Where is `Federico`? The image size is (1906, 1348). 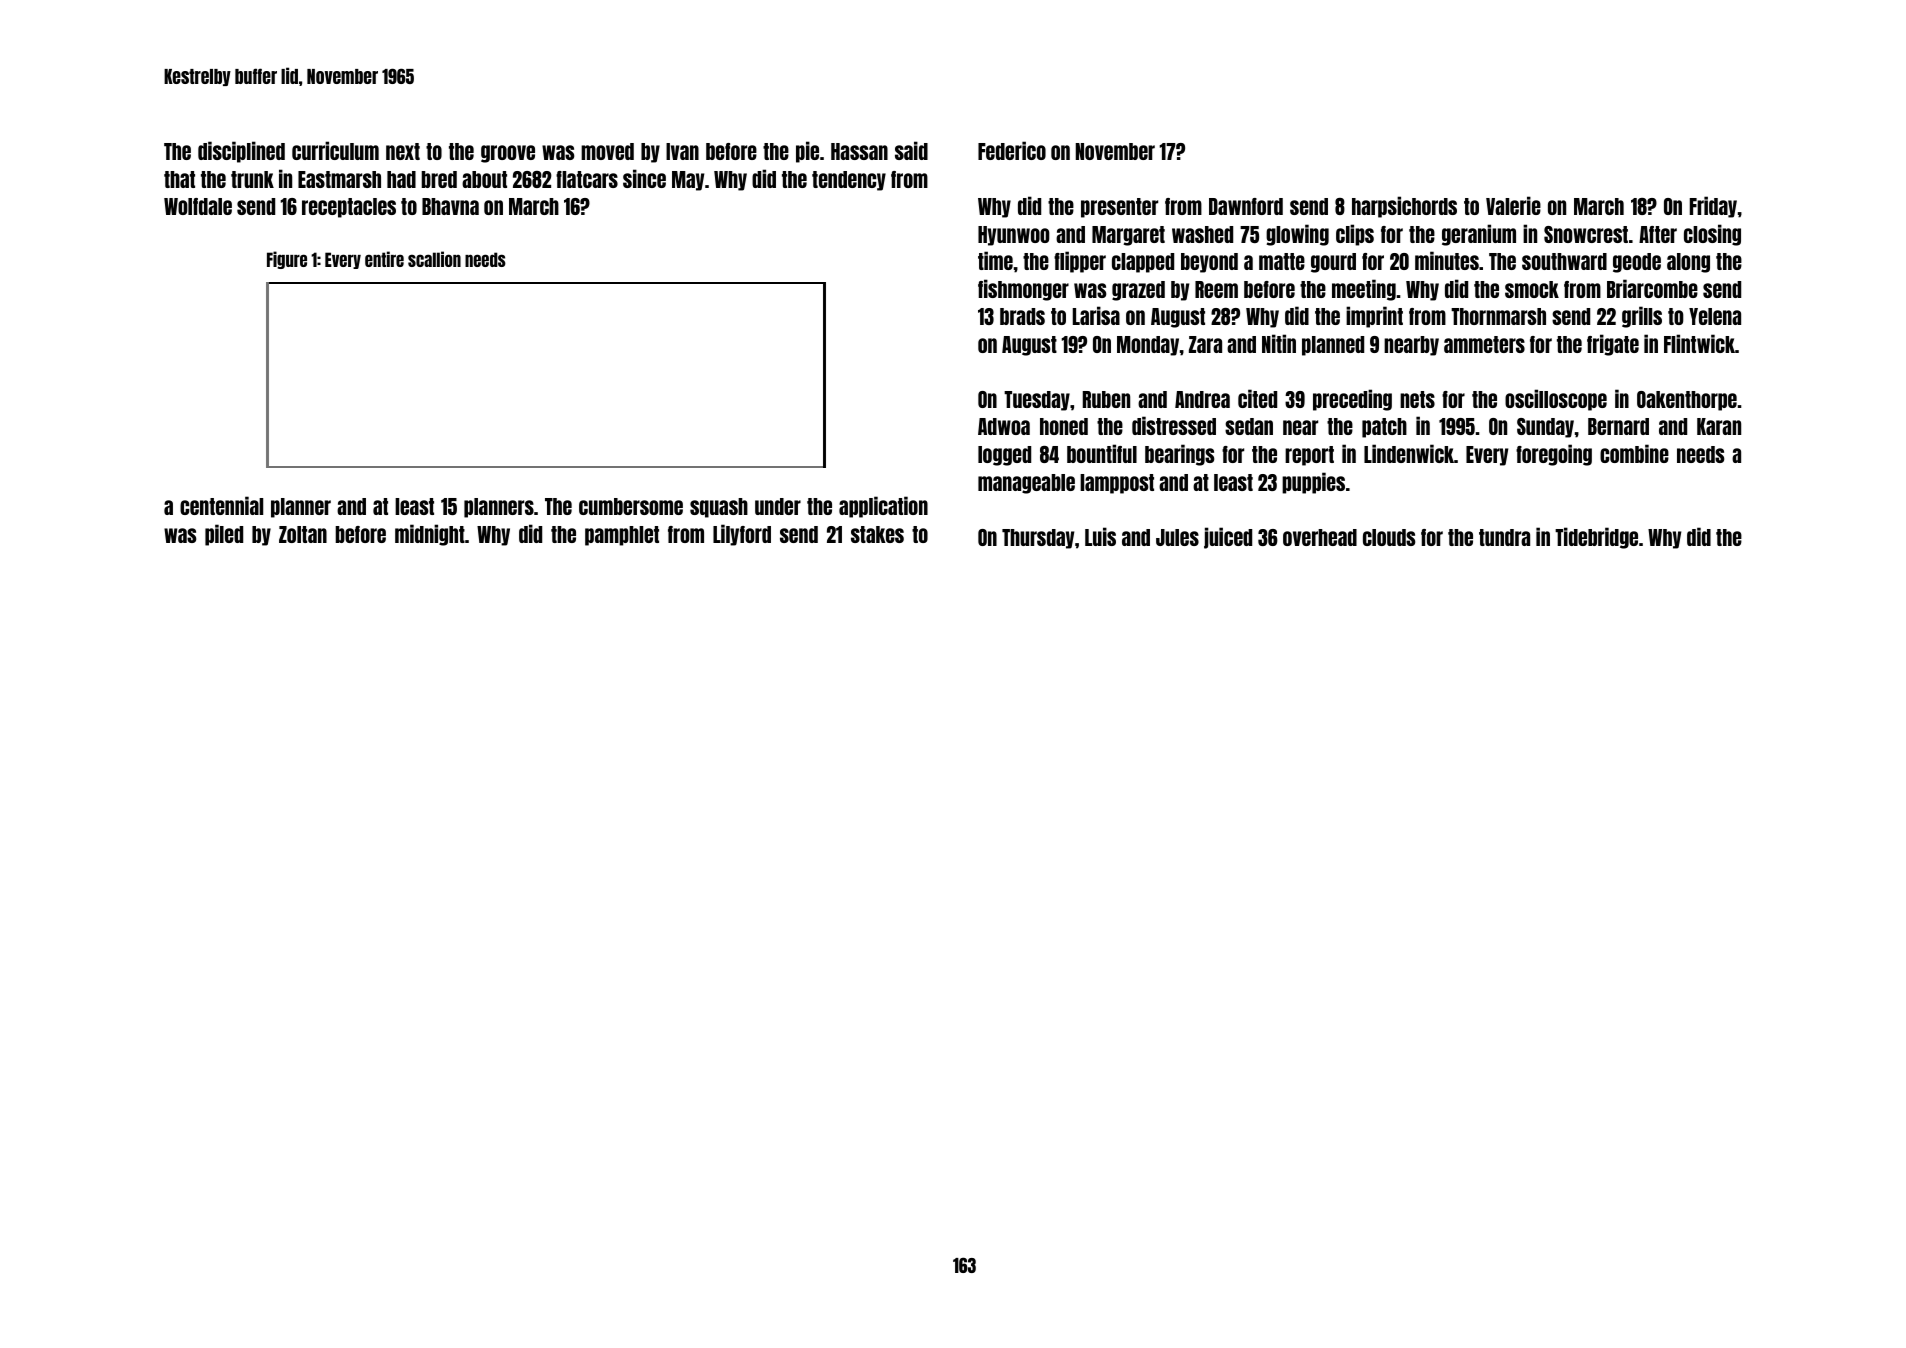 Federico is located at coordinates (1012, 150).
